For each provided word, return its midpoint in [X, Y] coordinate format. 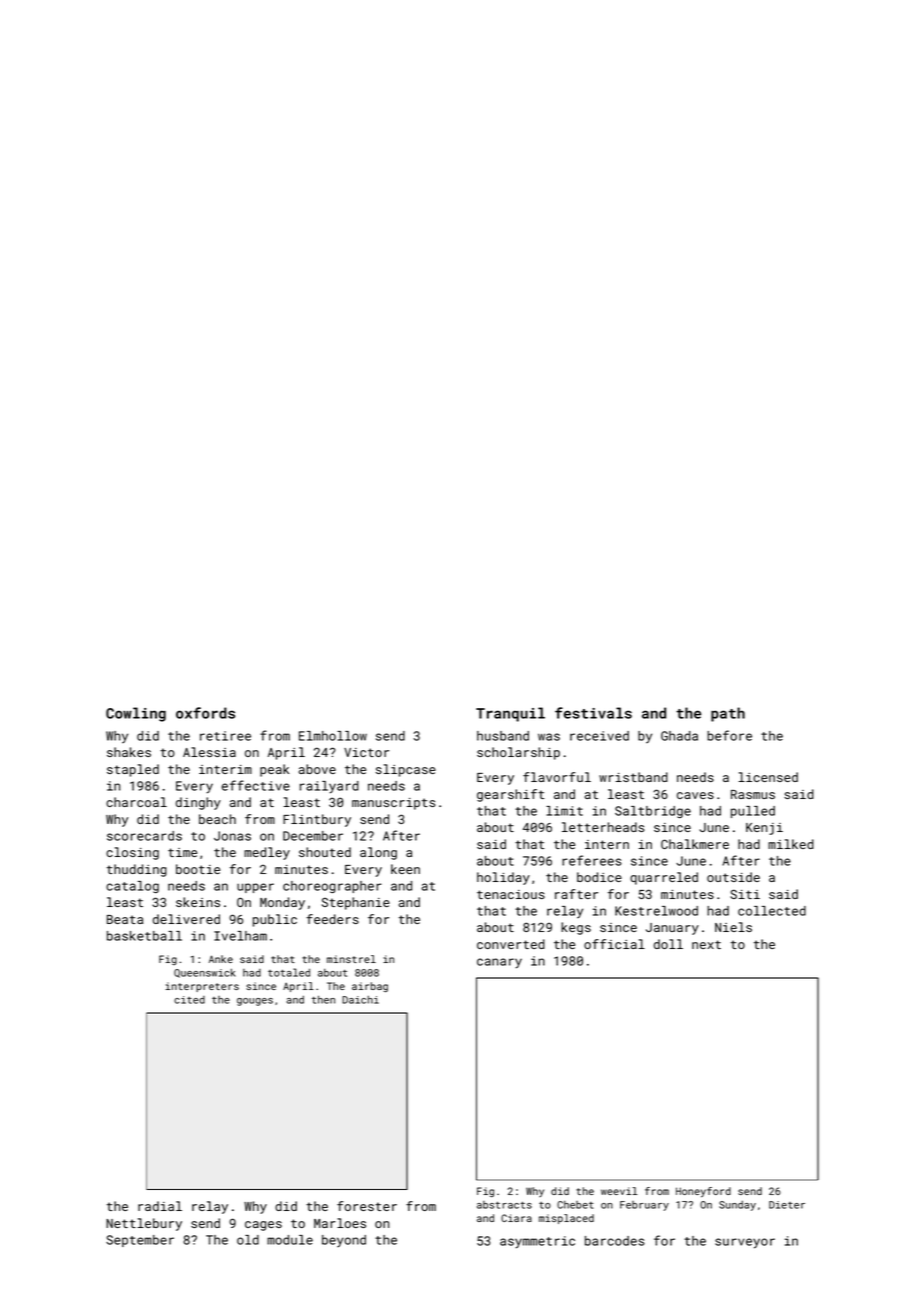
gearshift [510, 795]
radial [160, 1206]
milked [791, 844]
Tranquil [510, 714]
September [140, 1241]
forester [367, 1206]
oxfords [205, 713]
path [728, 714]
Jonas [232, 836]
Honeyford [703, 1192]
